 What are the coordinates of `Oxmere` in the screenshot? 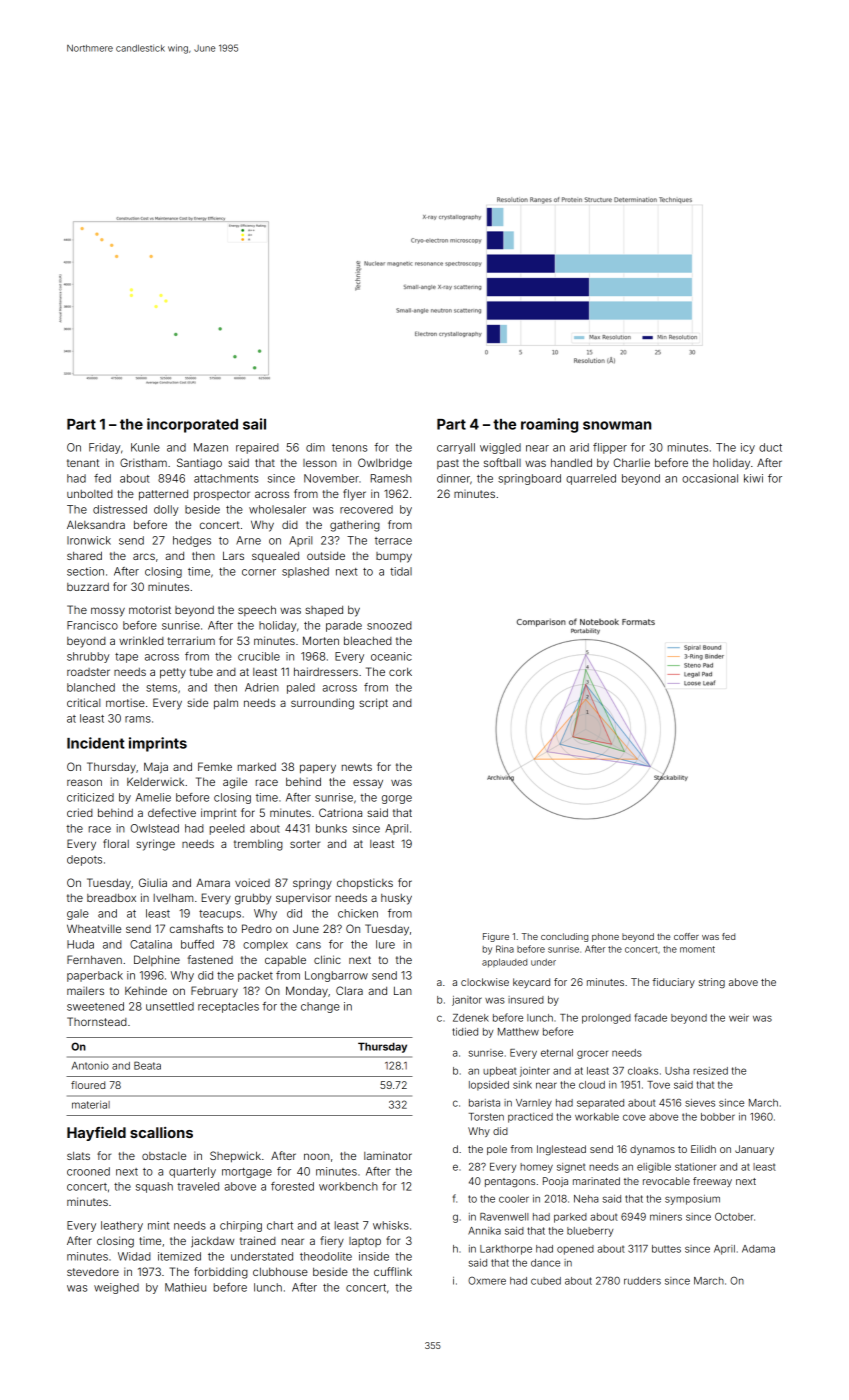 It's located at (487, 1281).
